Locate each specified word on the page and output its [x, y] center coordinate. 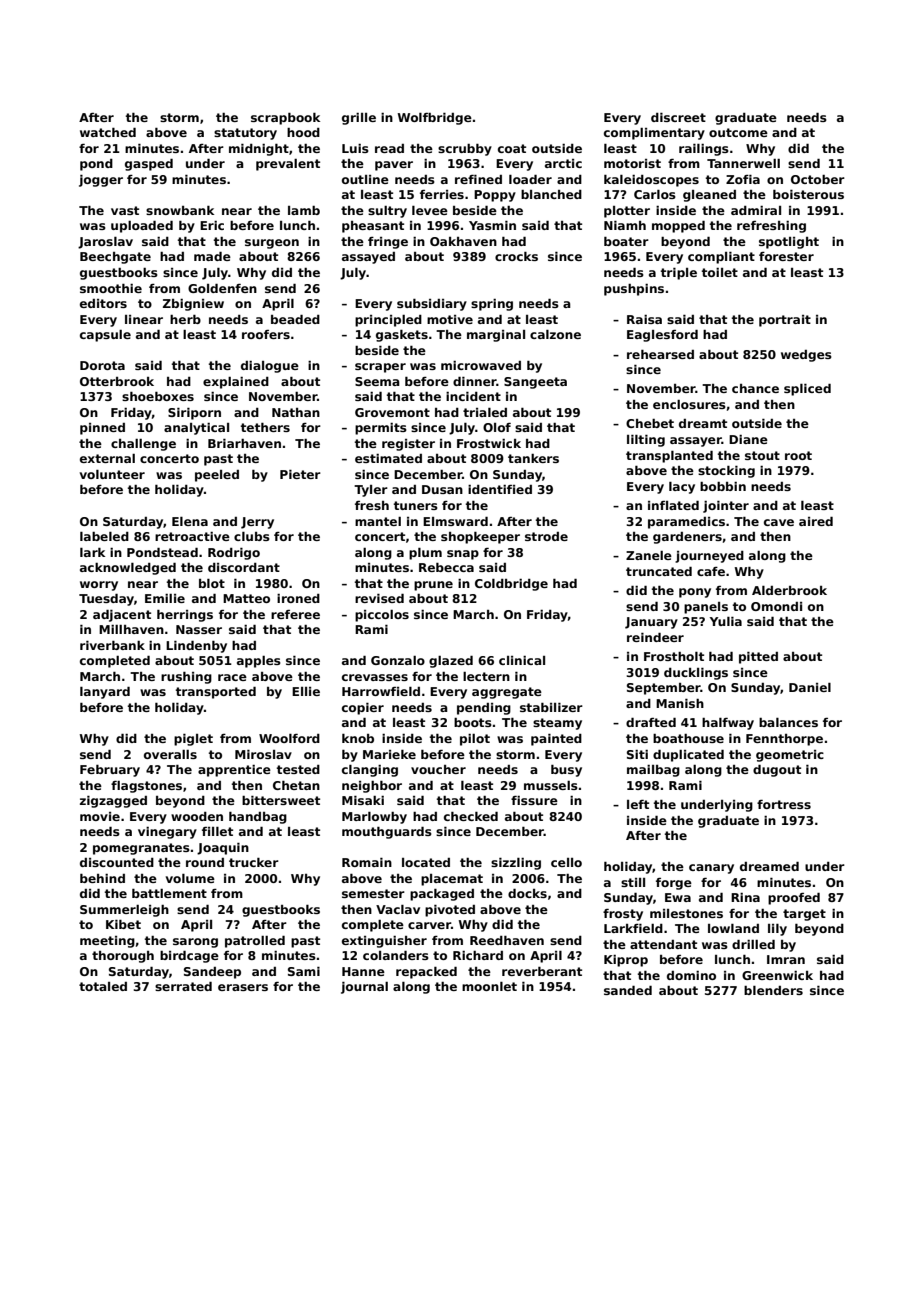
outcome [738, 132]
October [818, 179]
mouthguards [387, 833]
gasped [149, 165]
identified [500, 489]
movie [100, 816]
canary [711, 869]
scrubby [465, 150]
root [798, 455]
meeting [107, 942]
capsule [105, 336]
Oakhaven [463, 241]
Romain [367, 862]
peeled [217, 476]
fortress [784, 804]
